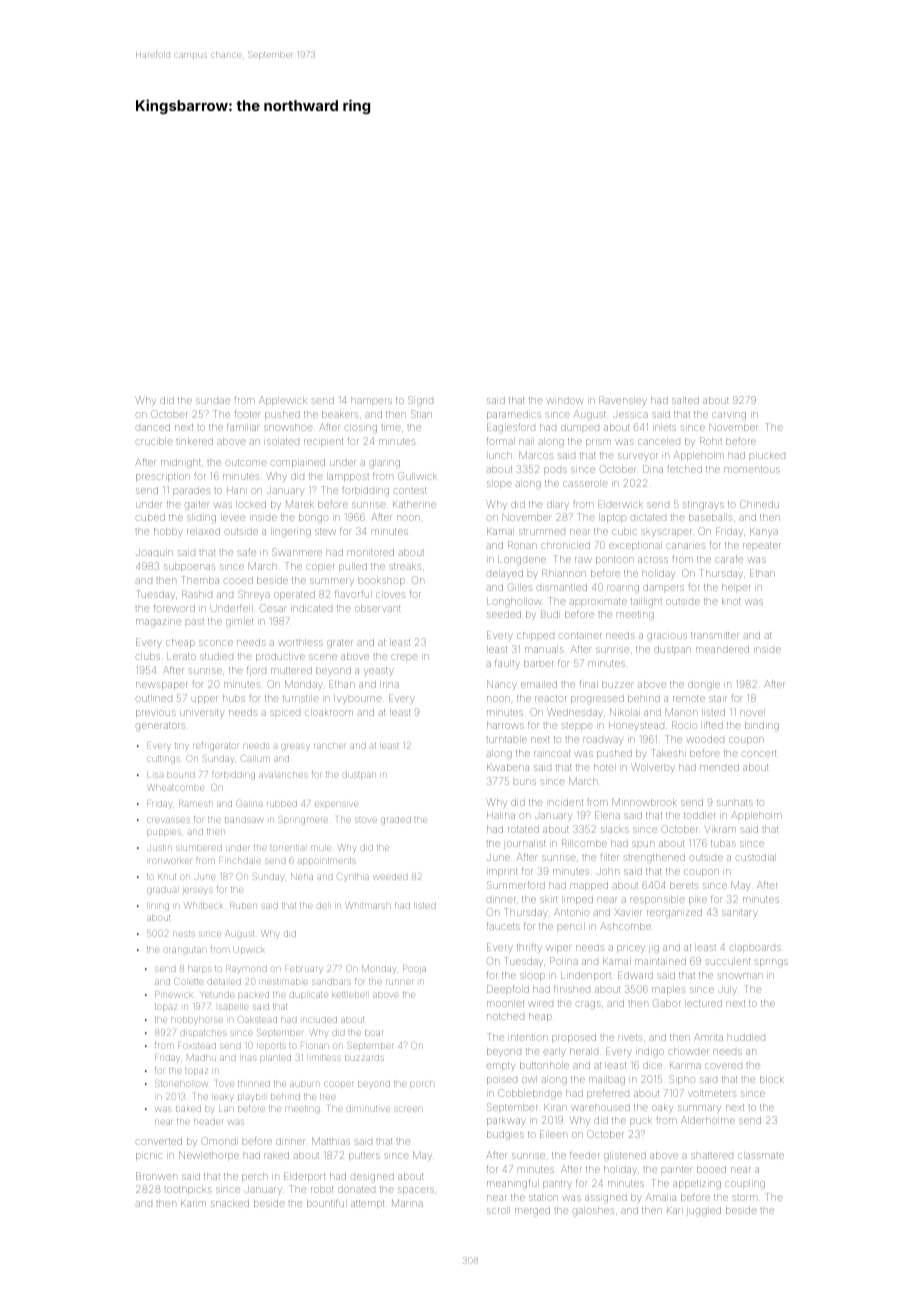  I want to click on Pinewick, so click(174, 994).
